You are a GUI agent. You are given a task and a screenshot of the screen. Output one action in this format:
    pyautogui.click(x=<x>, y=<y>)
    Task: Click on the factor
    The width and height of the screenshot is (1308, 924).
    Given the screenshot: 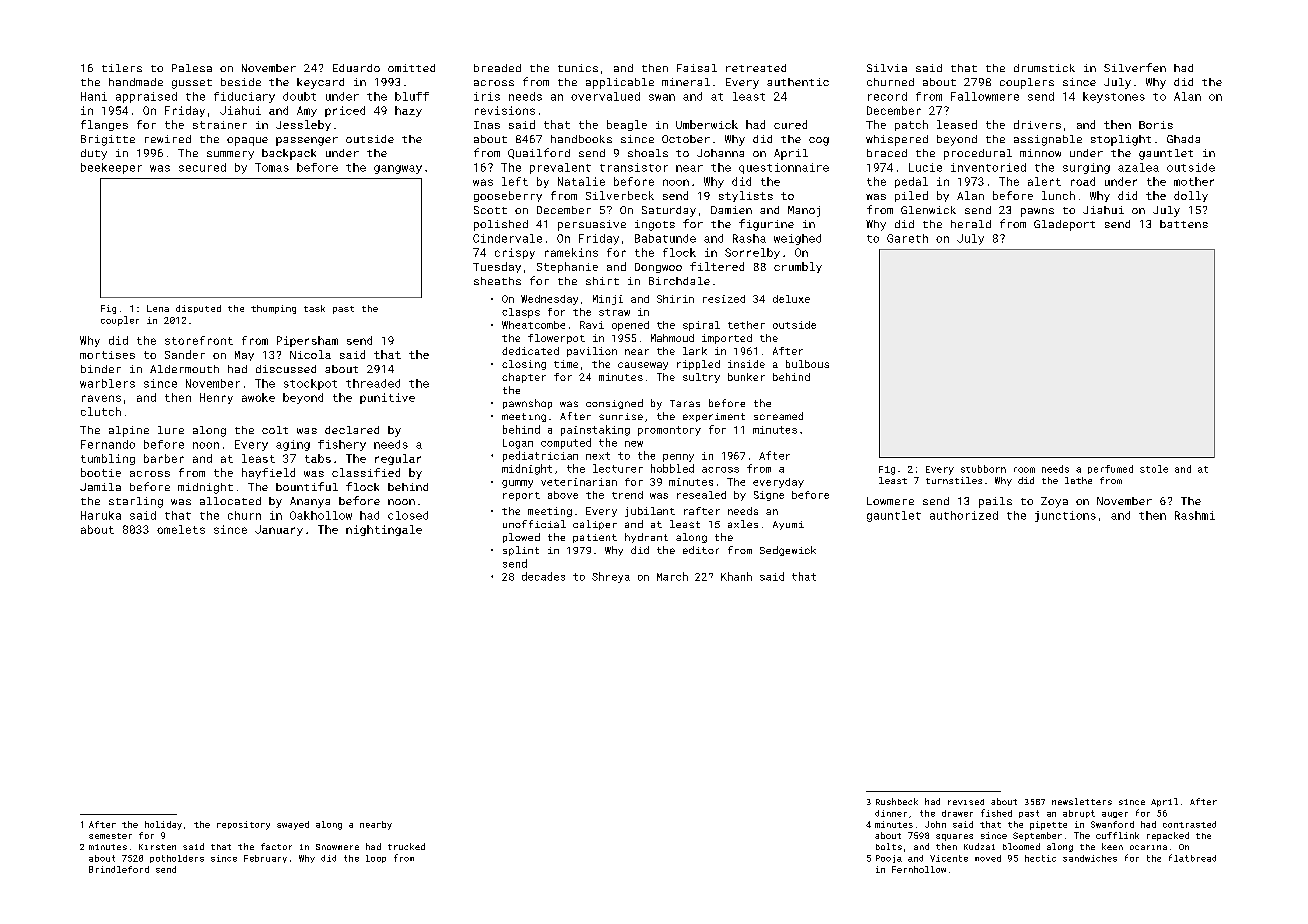 What is the action you would take?
    pyautogui.click(x=276, y=846)
